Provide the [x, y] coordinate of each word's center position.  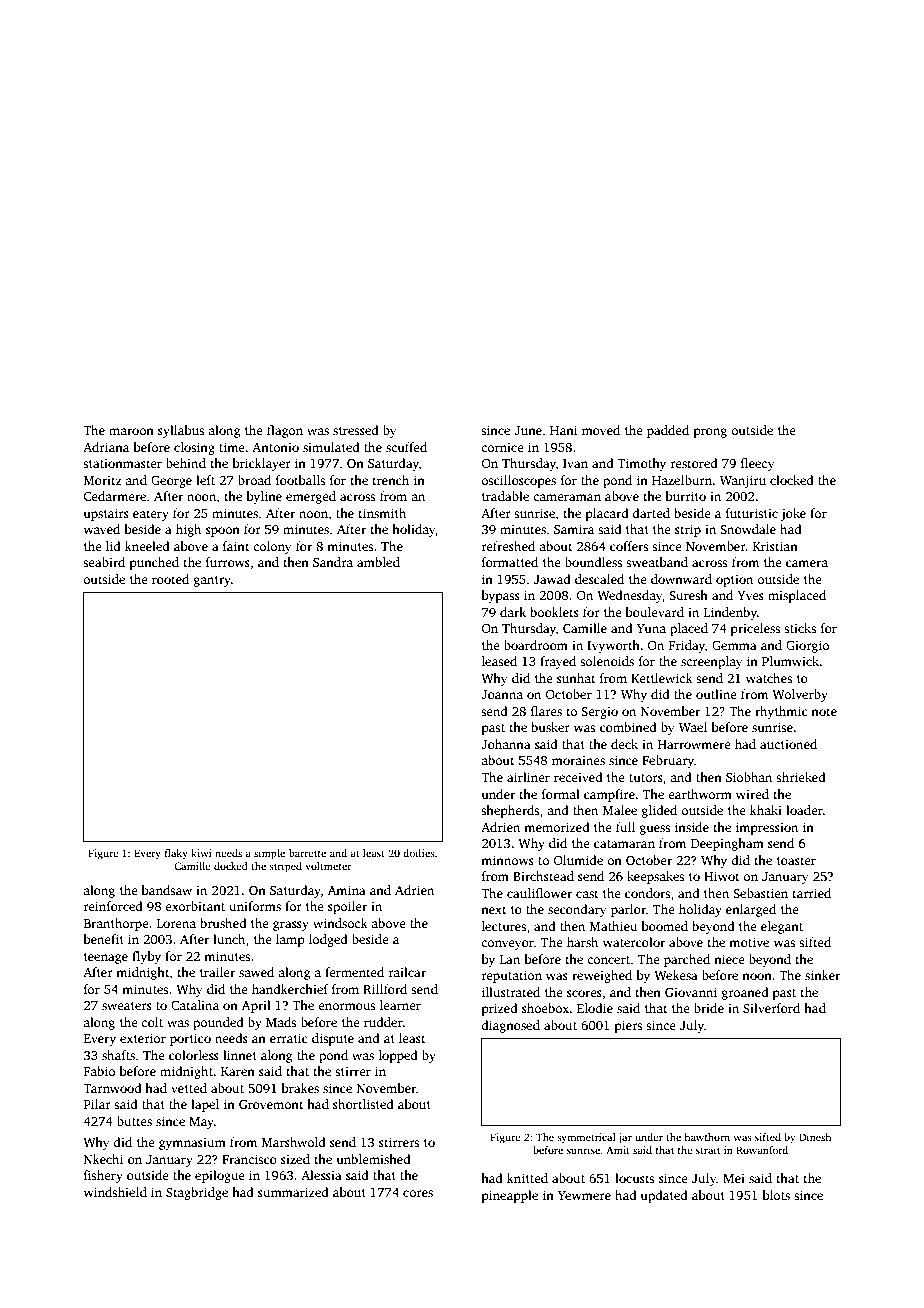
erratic [289, 1038]
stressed [356, 430]
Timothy [641, 464]
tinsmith [382, 513]
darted [651, 513]
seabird [104, 562]
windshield [115, 1192]
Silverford [771, 1008]
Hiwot [722, 876]
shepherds [510, 811]
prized [500, 1009]
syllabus [181, 431]
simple [269, 854]
